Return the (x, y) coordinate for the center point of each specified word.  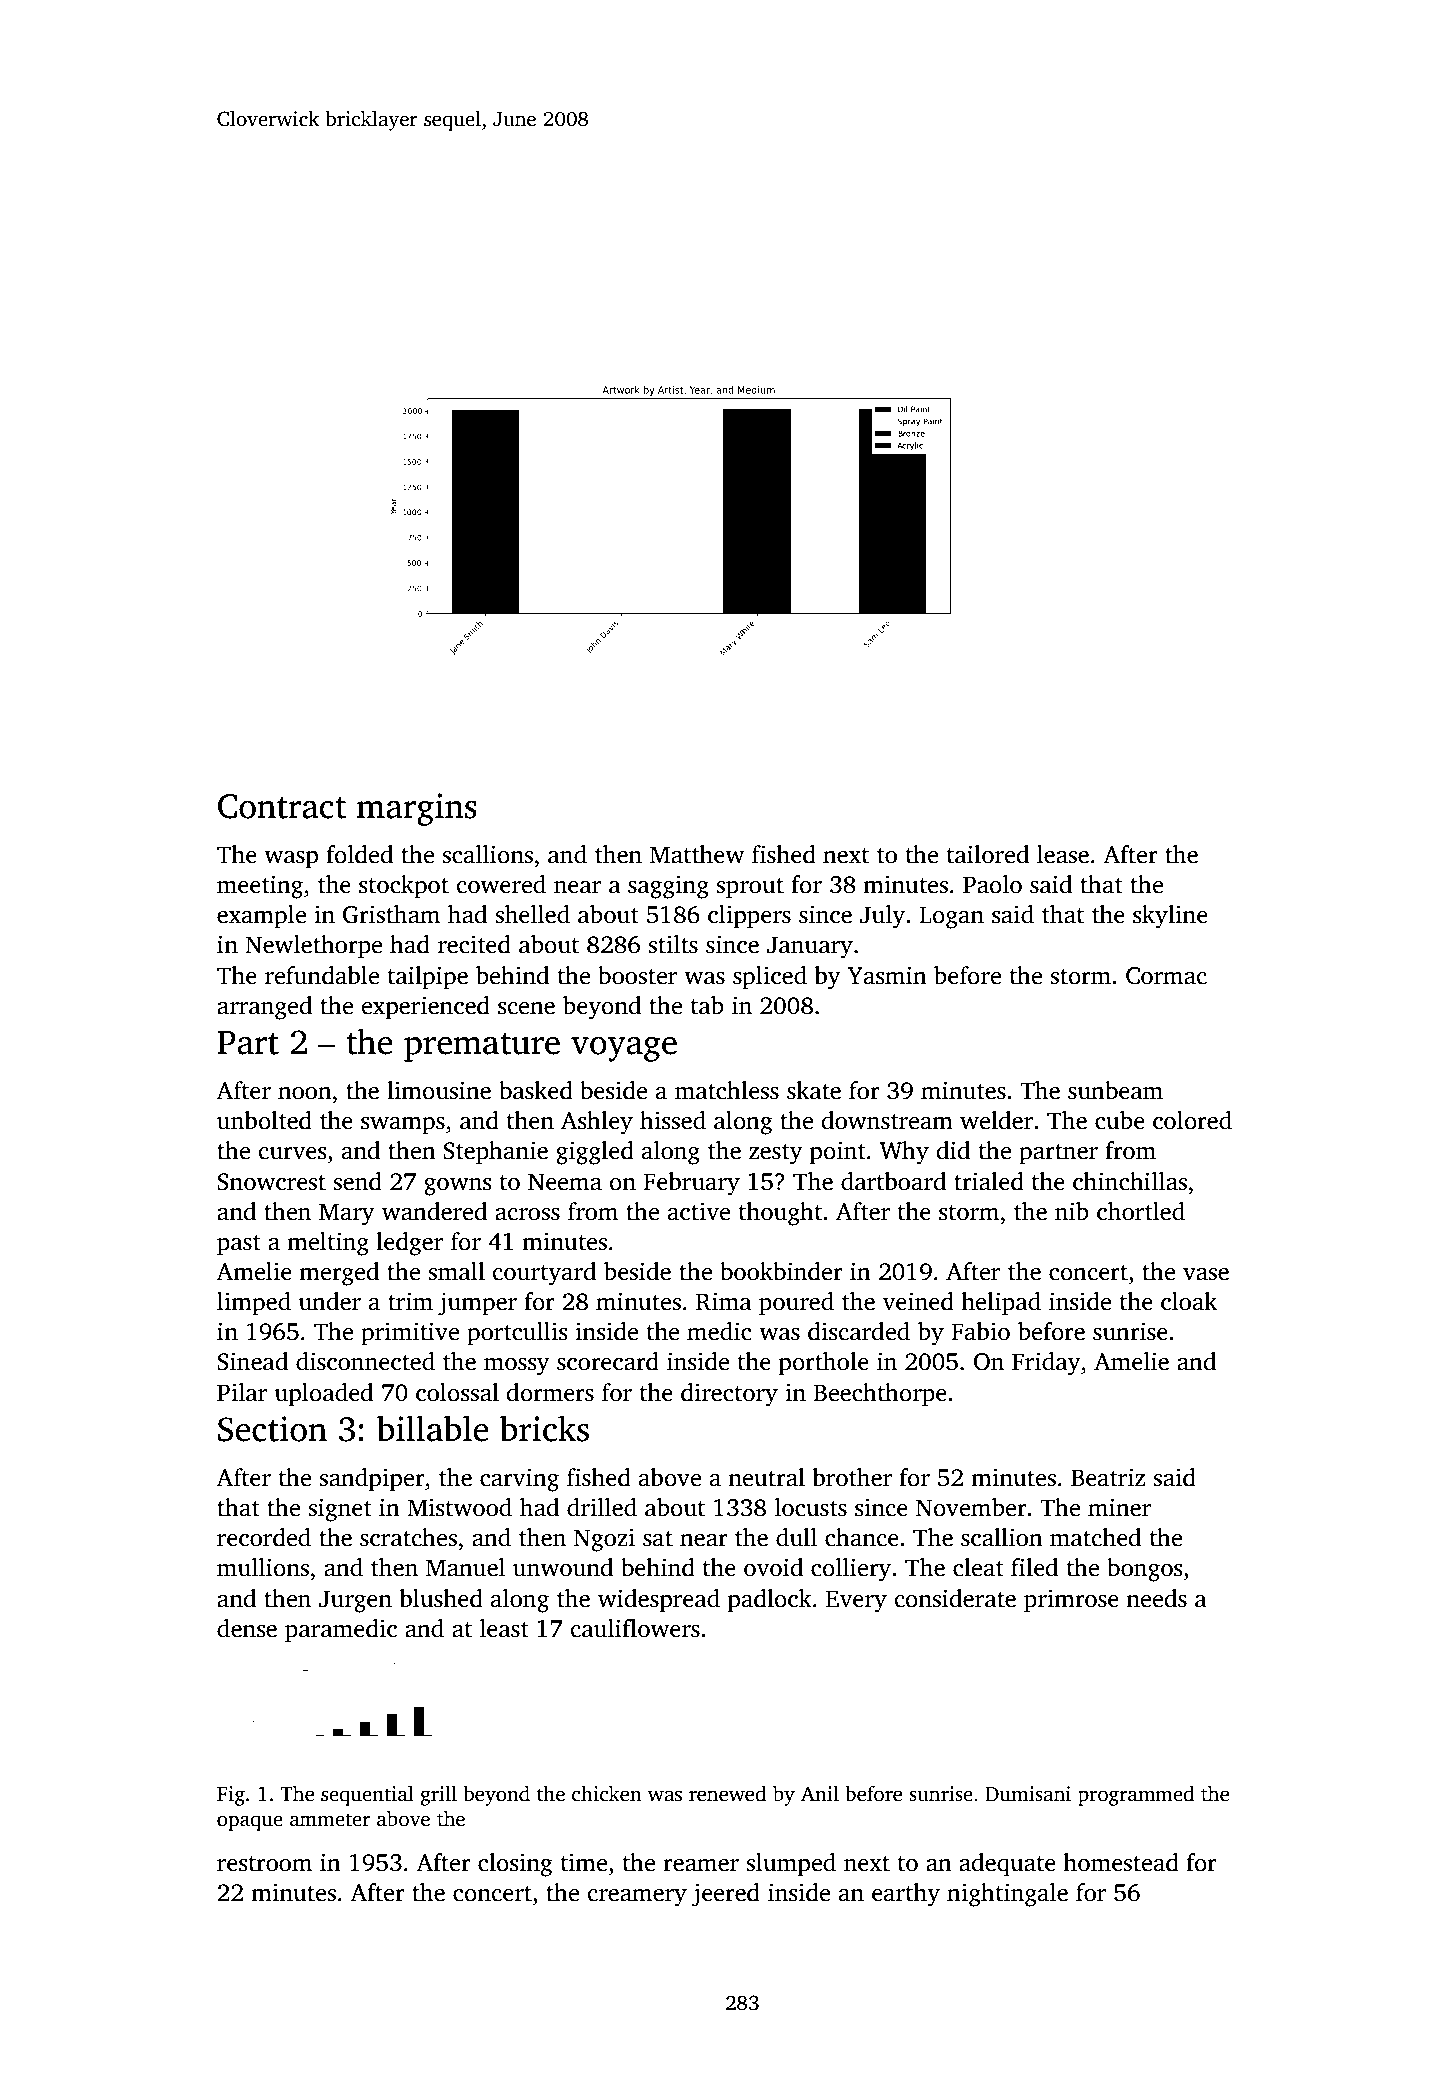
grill (438, 1795)
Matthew (697, 854)
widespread (659, 1601)
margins (417, 809)
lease (1063, 854)
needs (1156, 1598)
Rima (724, 1301)
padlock (770, 1601)
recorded (264, 1537)
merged (339, 1274)
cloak (1189, 1301)
